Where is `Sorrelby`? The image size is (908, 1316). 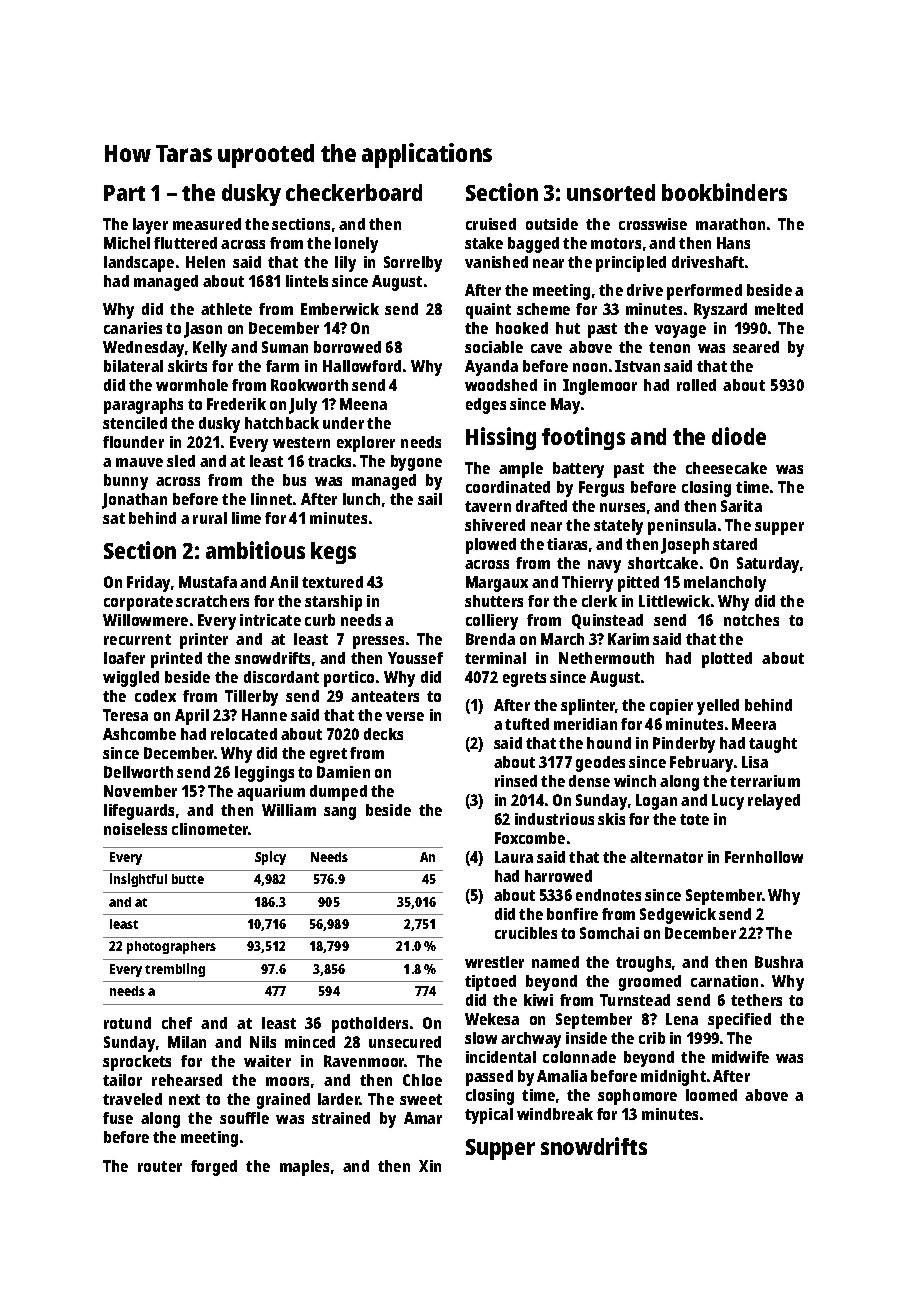
Sorrelby is located at coordinates (413, 264).
